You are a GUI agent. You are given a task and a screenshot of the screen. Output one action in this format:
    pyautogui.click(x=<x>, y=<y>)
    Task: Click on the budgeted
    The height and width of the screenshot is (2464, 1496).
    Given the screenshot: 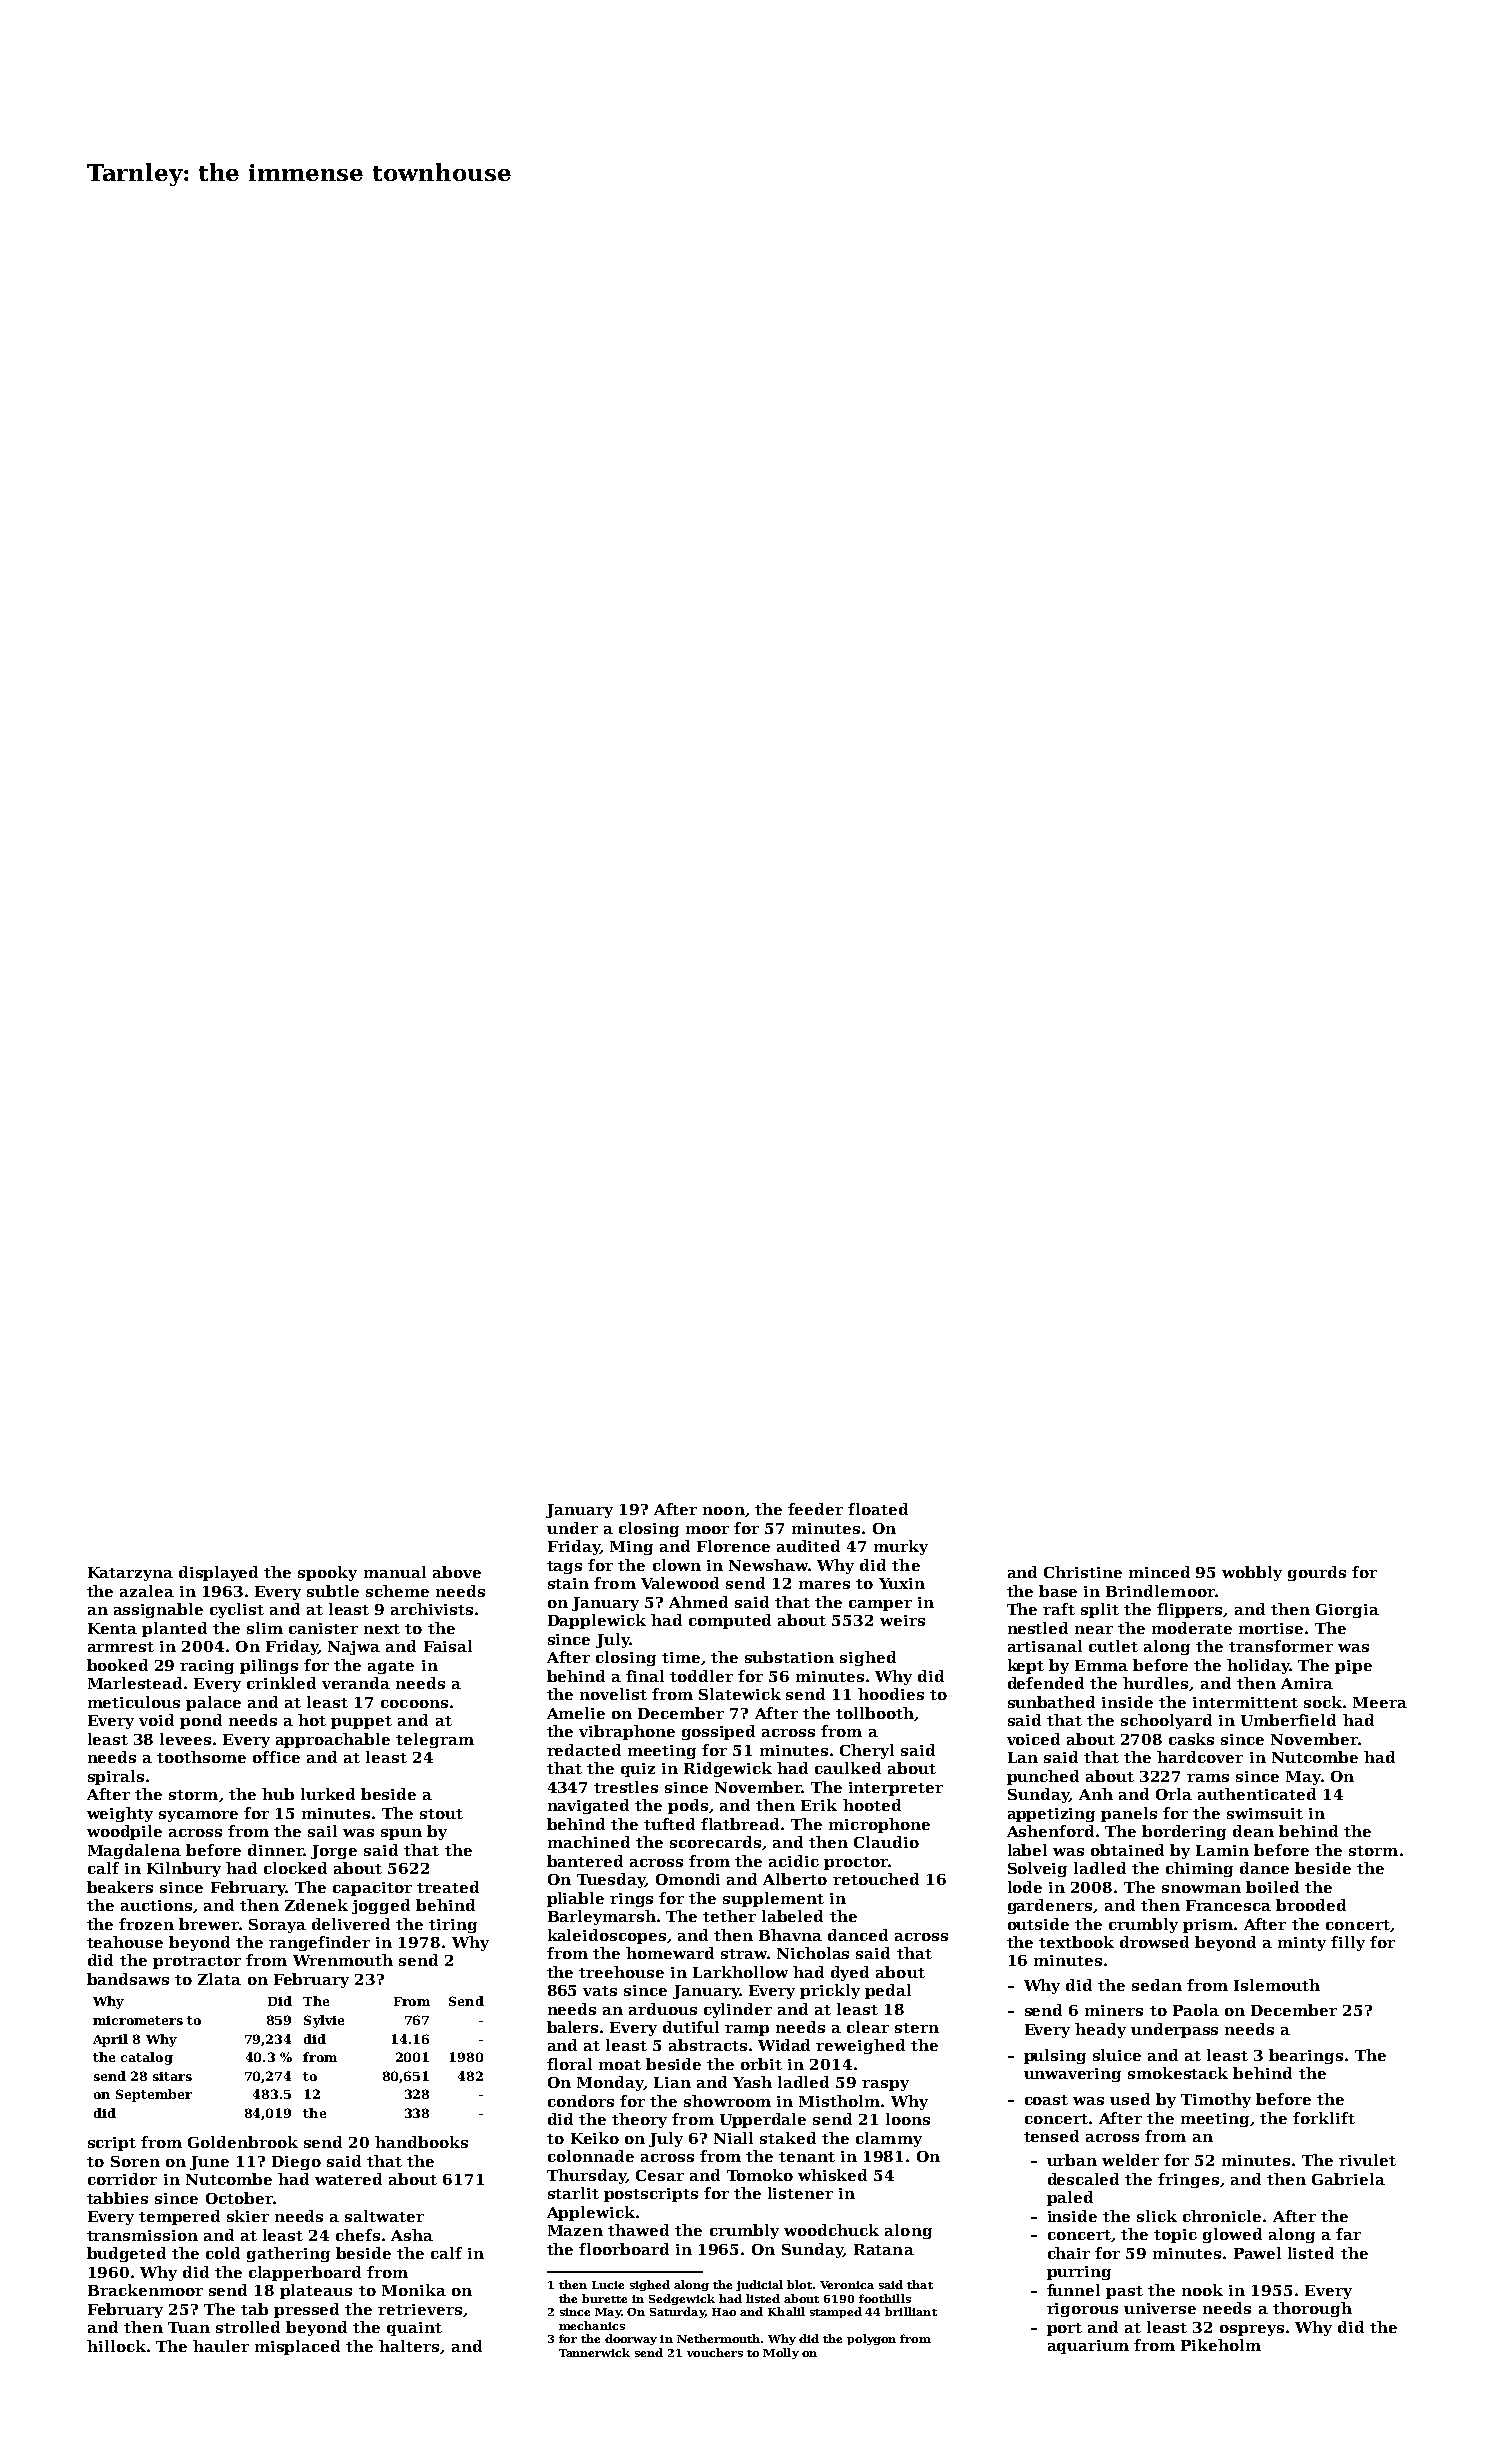 What is the action you would take?
    pyautogui.click(x=126, y=2254)
